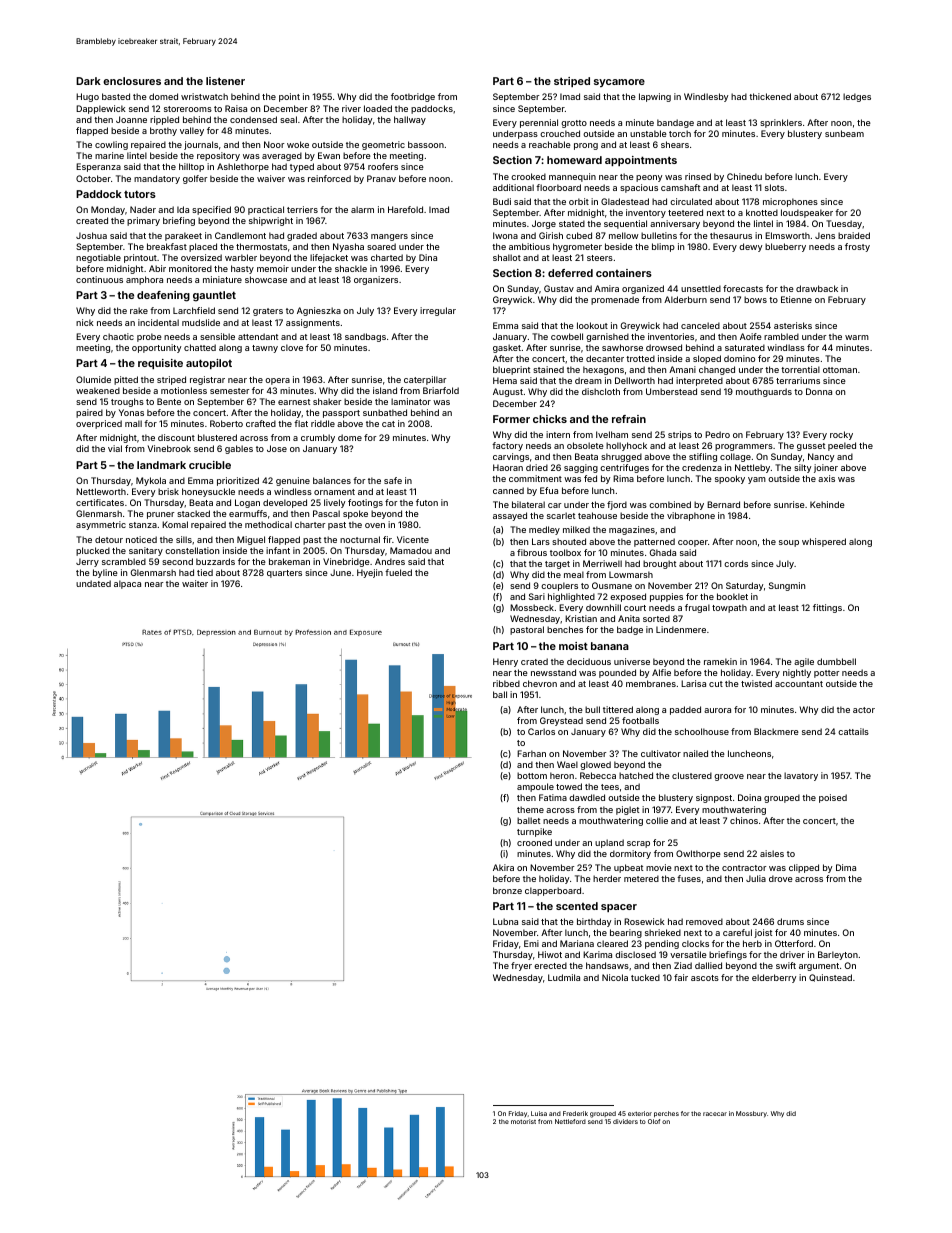  I want to click on Emi, so click(531, 943).
